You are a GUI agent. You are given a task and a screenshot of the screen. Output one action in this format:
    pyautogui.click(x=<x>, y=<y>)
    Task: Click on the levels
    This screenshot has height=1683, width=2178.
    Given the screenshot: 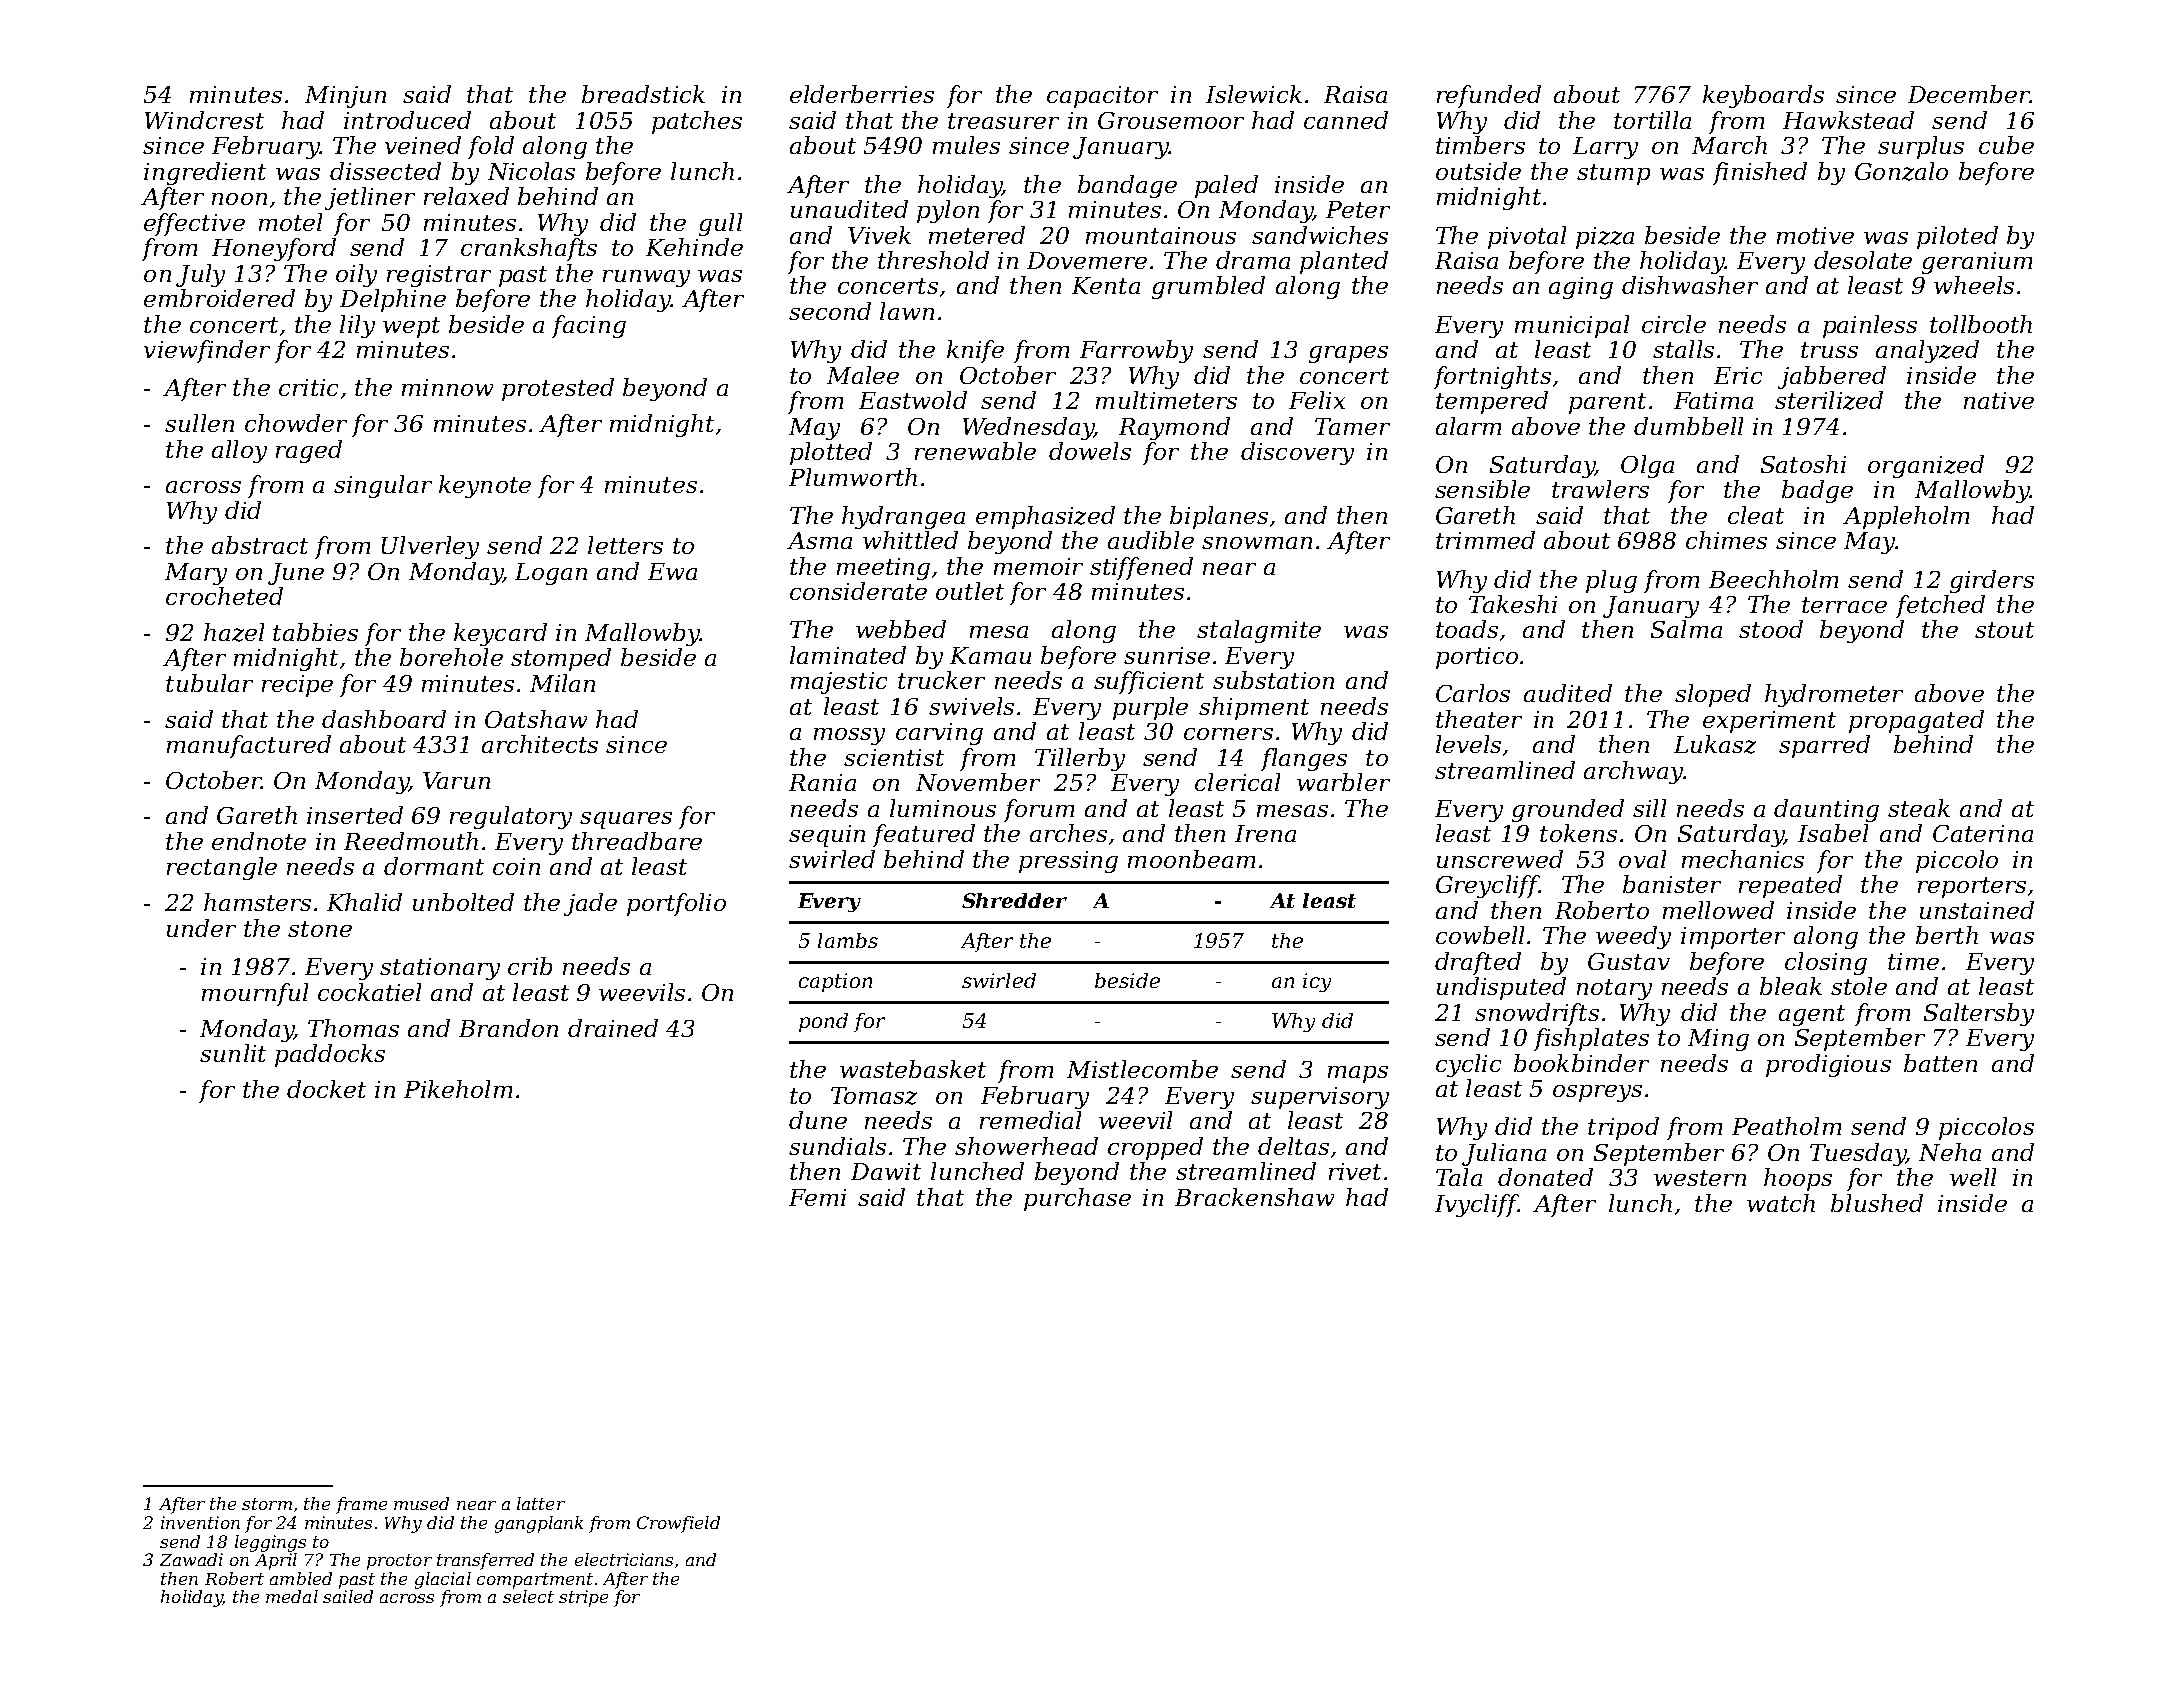 What is the action you would take?
    pyautogui.click(x=1468, y=744)
